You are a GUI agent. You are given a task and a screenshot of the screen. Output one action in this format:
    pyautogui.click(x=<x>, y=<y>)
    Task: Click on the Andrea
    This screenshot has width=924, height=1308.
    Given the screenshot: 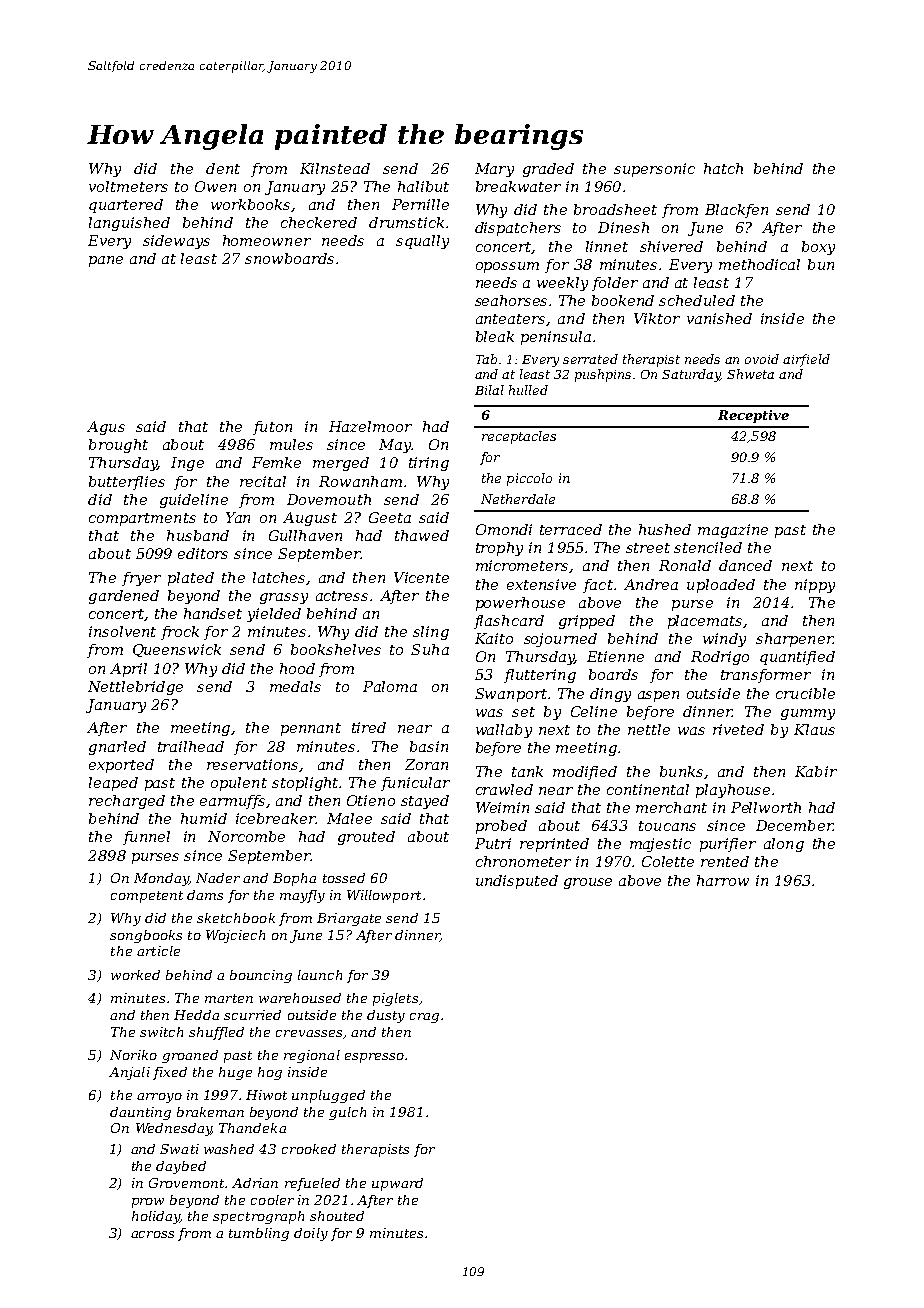 What is the action you would take?
    pyautogui.click(x=651, y=584)
